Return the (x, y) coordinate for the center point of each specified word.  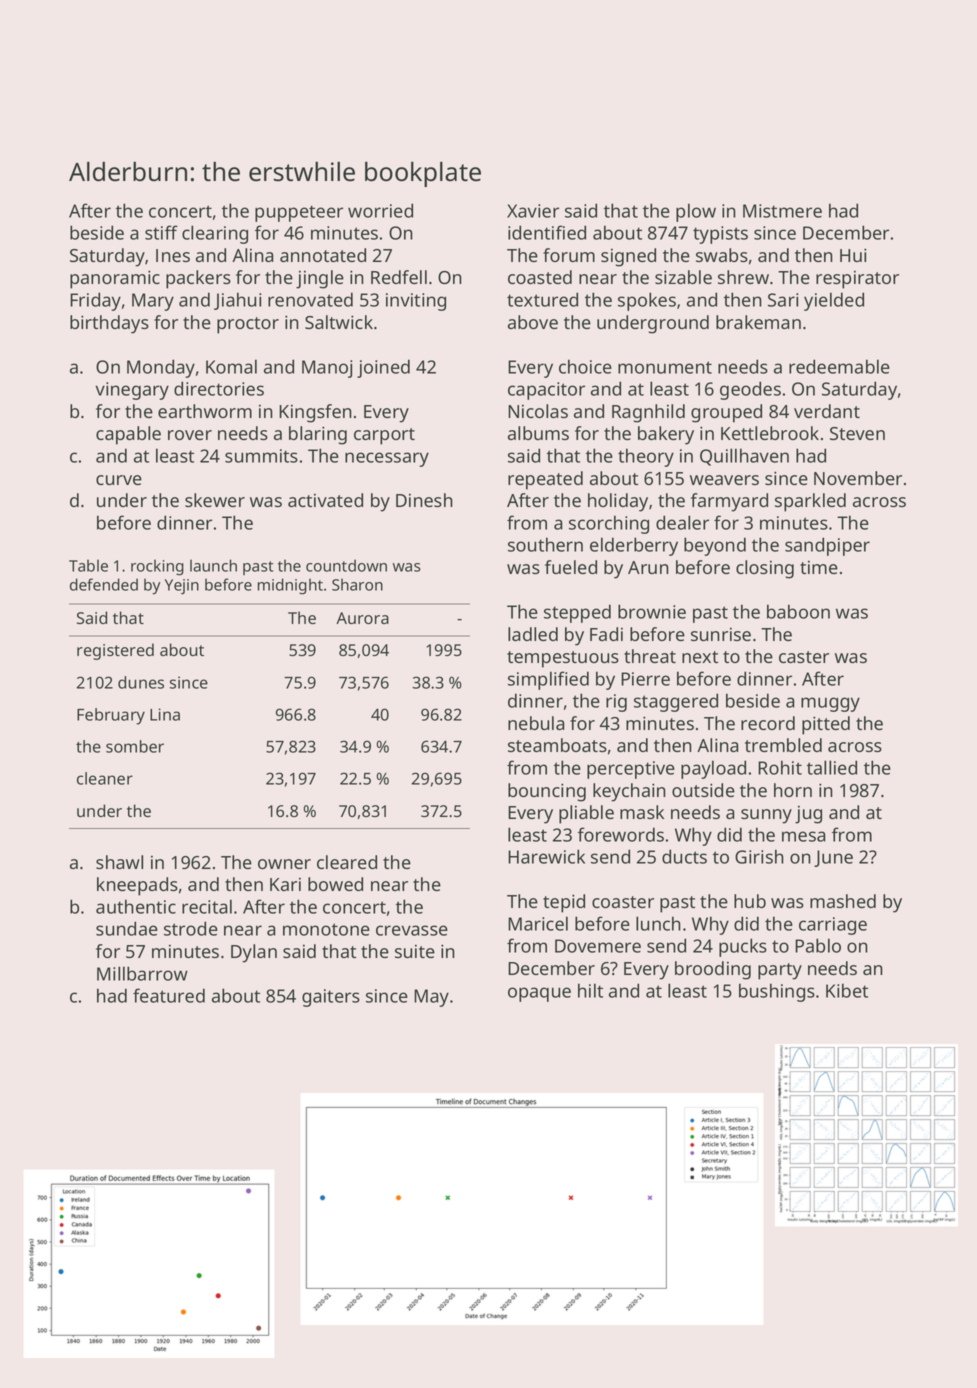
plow (696, 212)
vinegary (132, 391)
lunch (658, 923)
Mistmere (782, 211)
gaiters (331, 998)
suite (415, 951)
